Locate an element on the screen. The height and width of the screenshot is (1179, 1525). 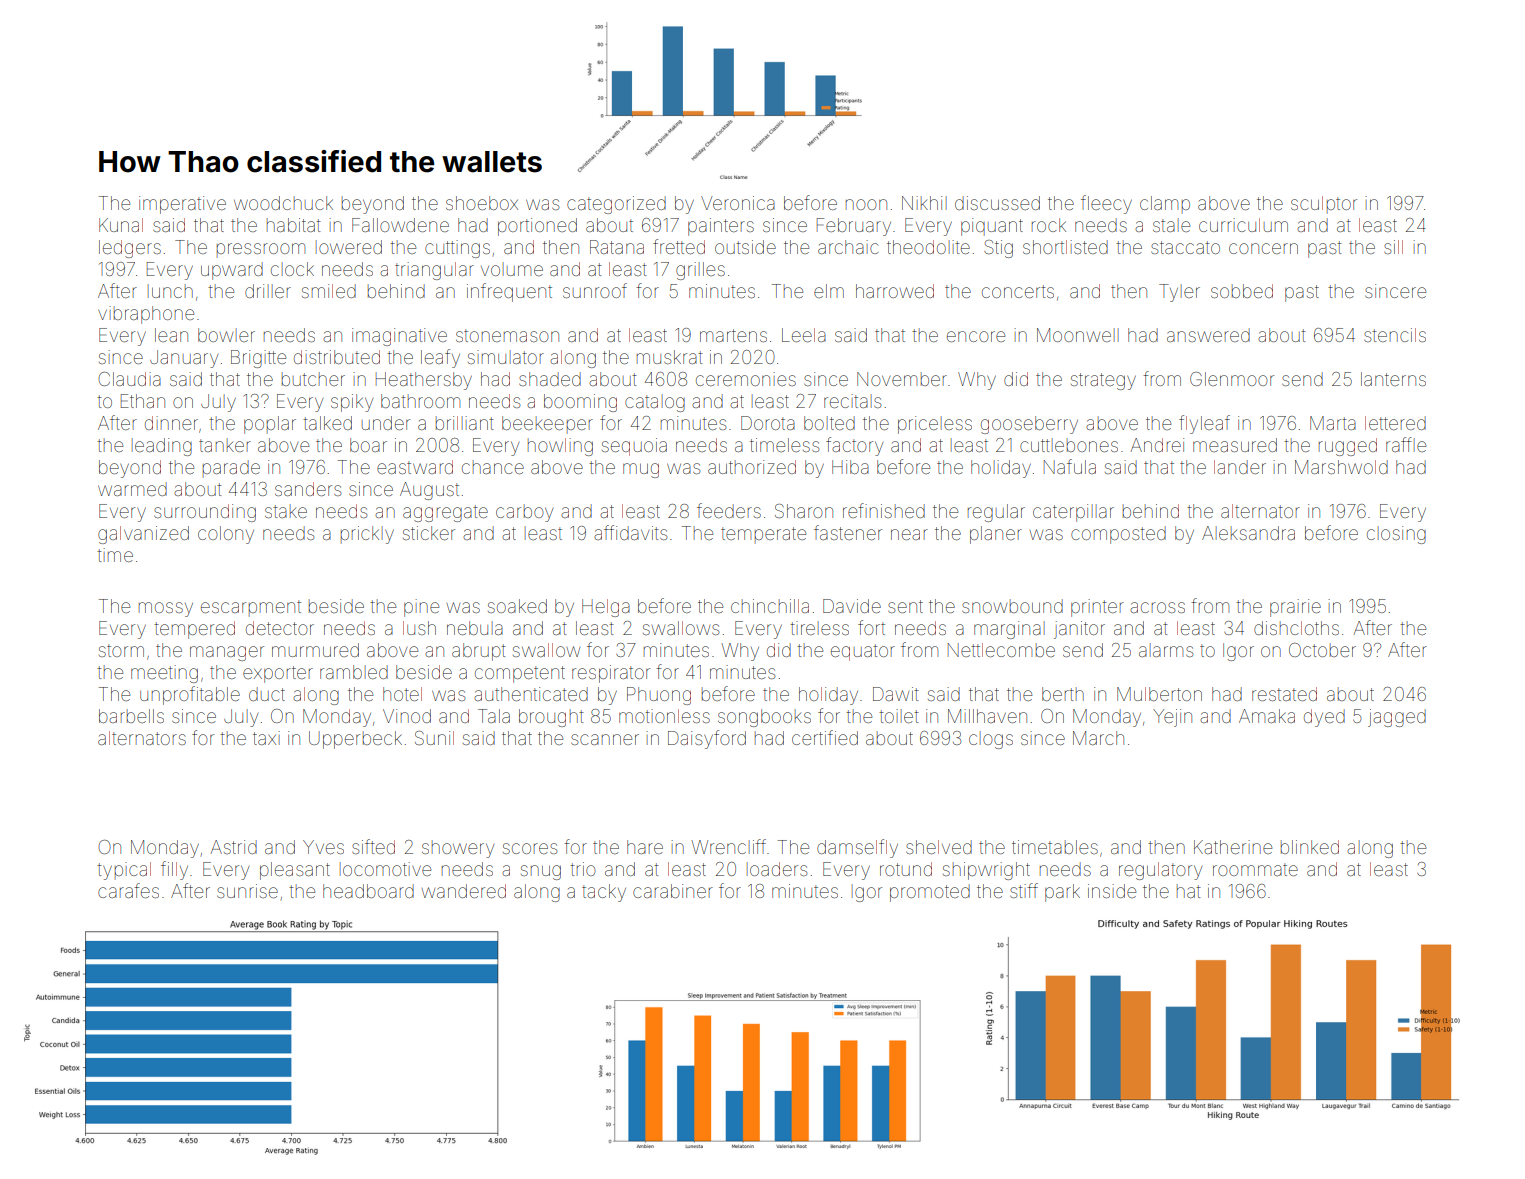
cuttings is located at coordinates (457, 249).
